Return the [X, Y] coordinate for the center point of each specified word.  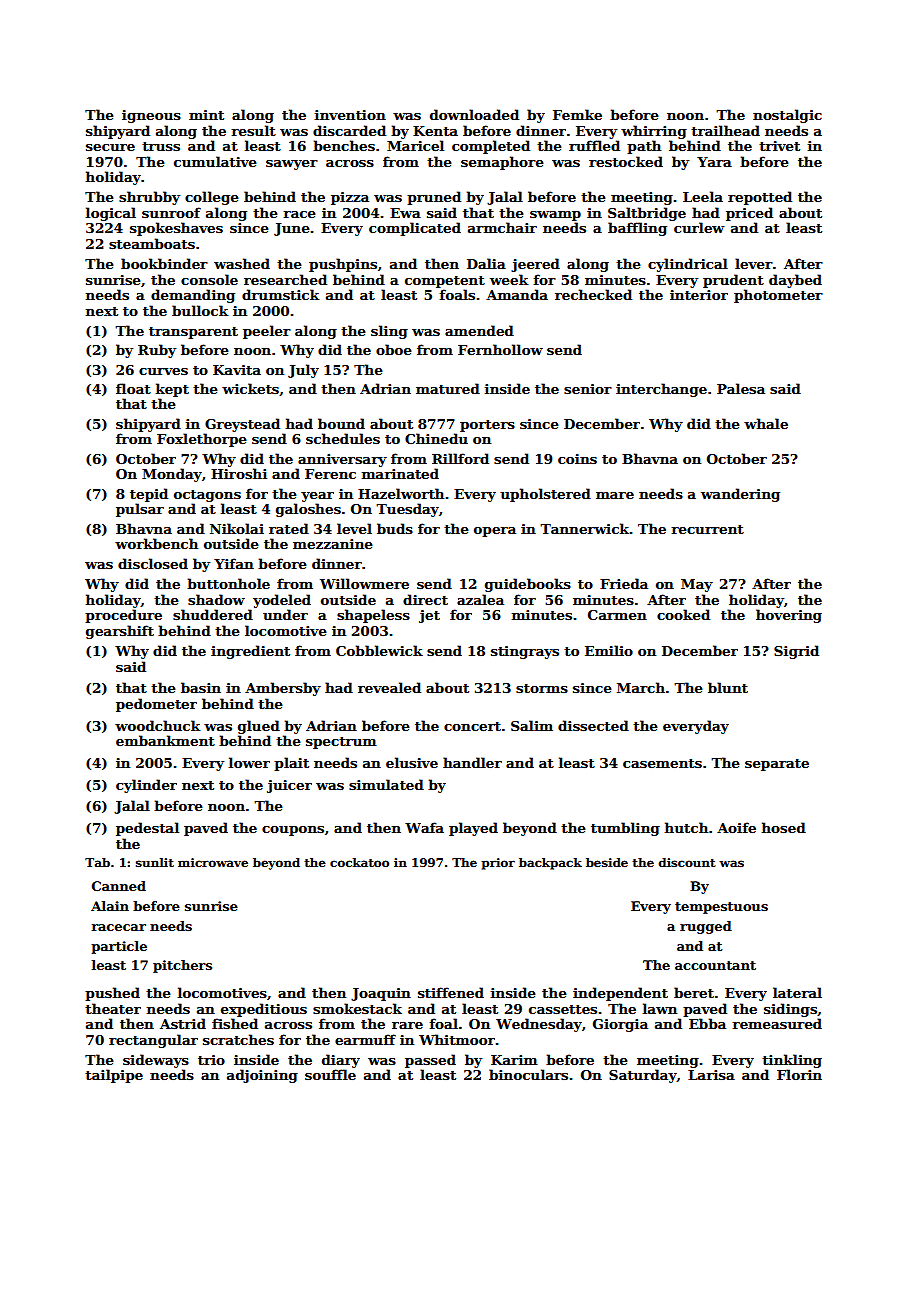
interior [699, 295]
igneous [151, 116]
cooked [683, 614]
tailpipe [114, 1076]
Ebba [707, 1023]
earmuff [365, 1039]
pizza [350, 198]
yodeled [282, 601]
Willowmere [364, 583]
